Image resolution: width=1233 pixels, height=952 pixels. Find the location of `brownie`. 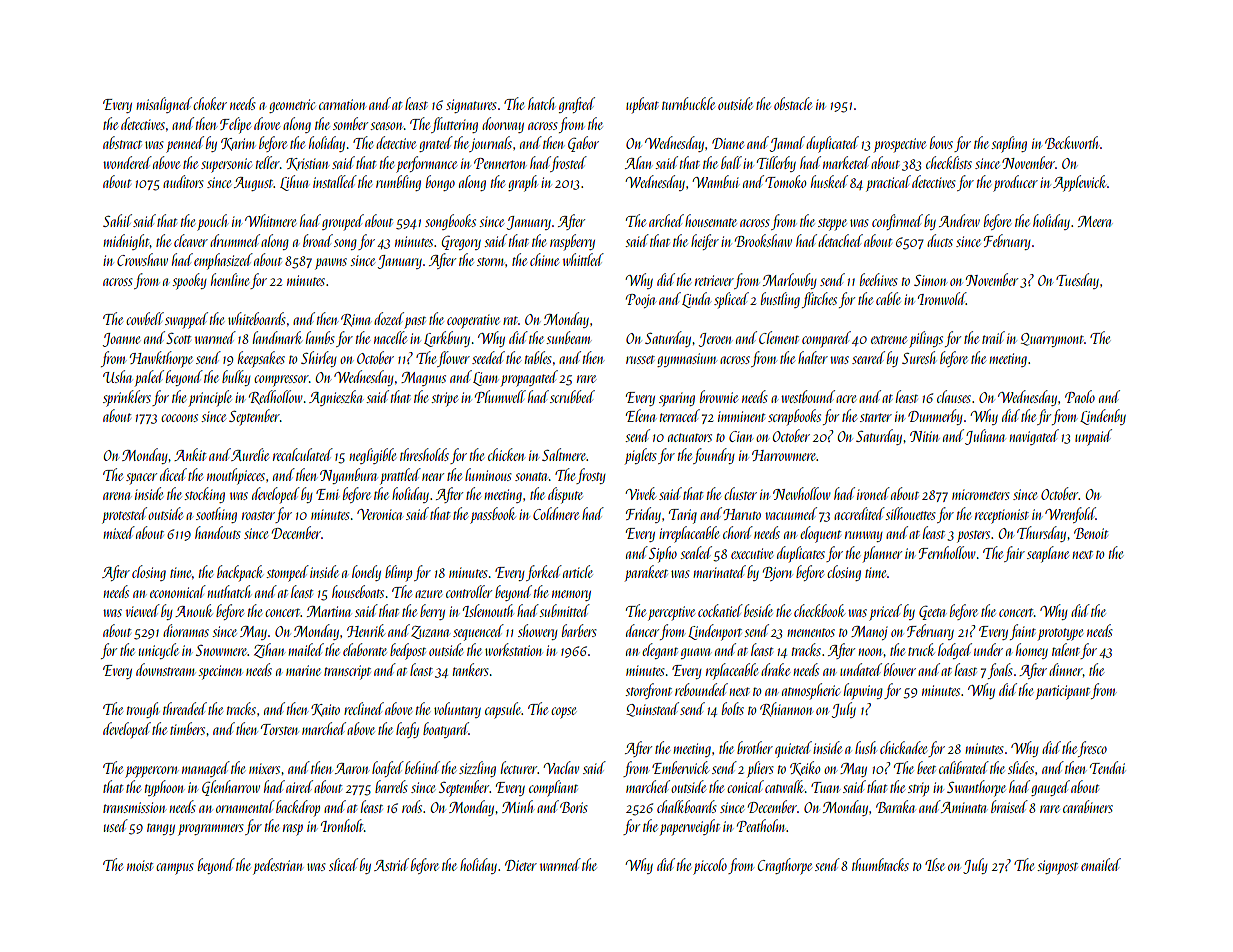

brownie is located at coordinates (719, 396).
